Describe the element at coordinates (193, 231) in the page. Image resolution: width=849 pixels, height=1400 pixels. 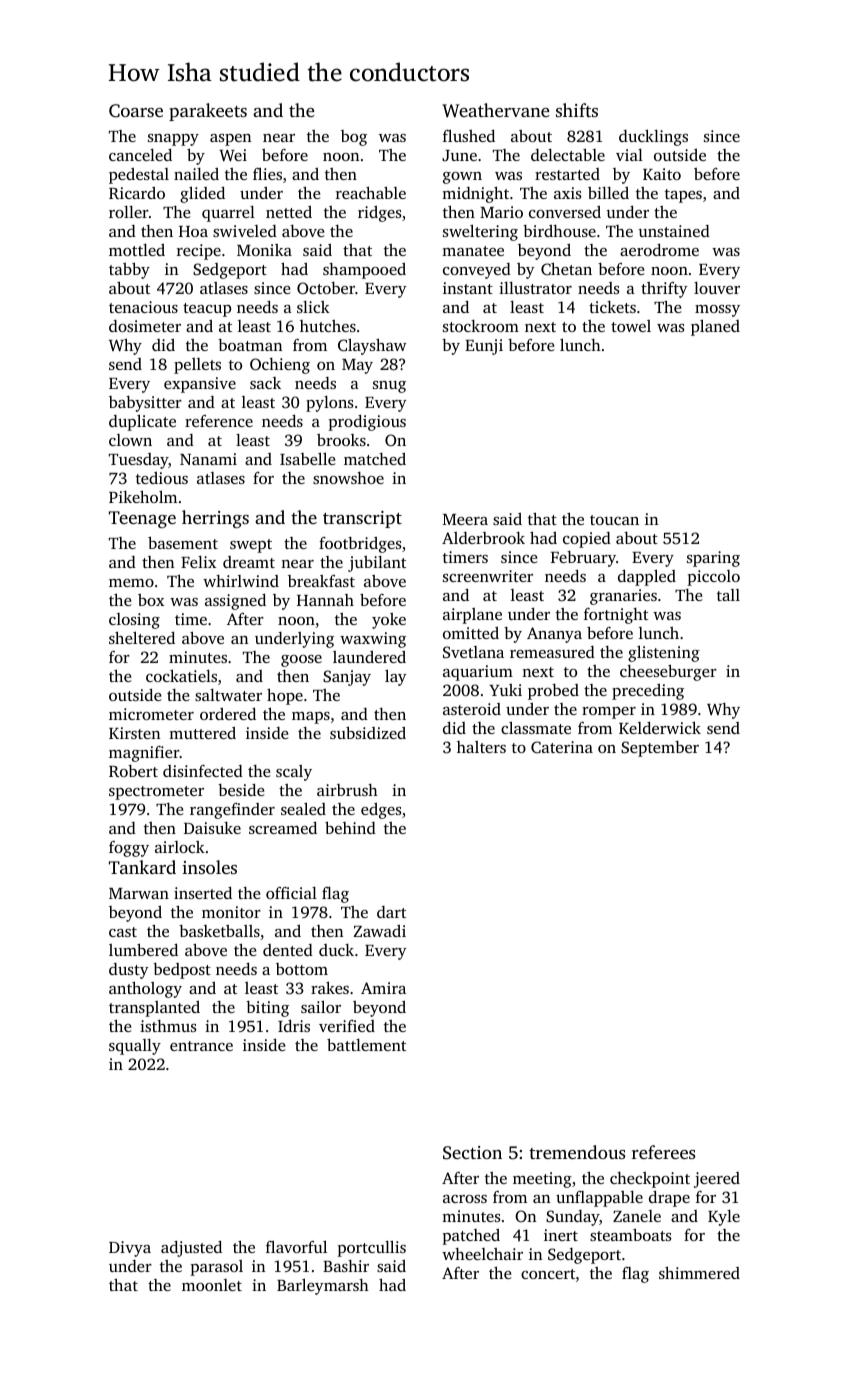
I see `Hoa` at that location.
